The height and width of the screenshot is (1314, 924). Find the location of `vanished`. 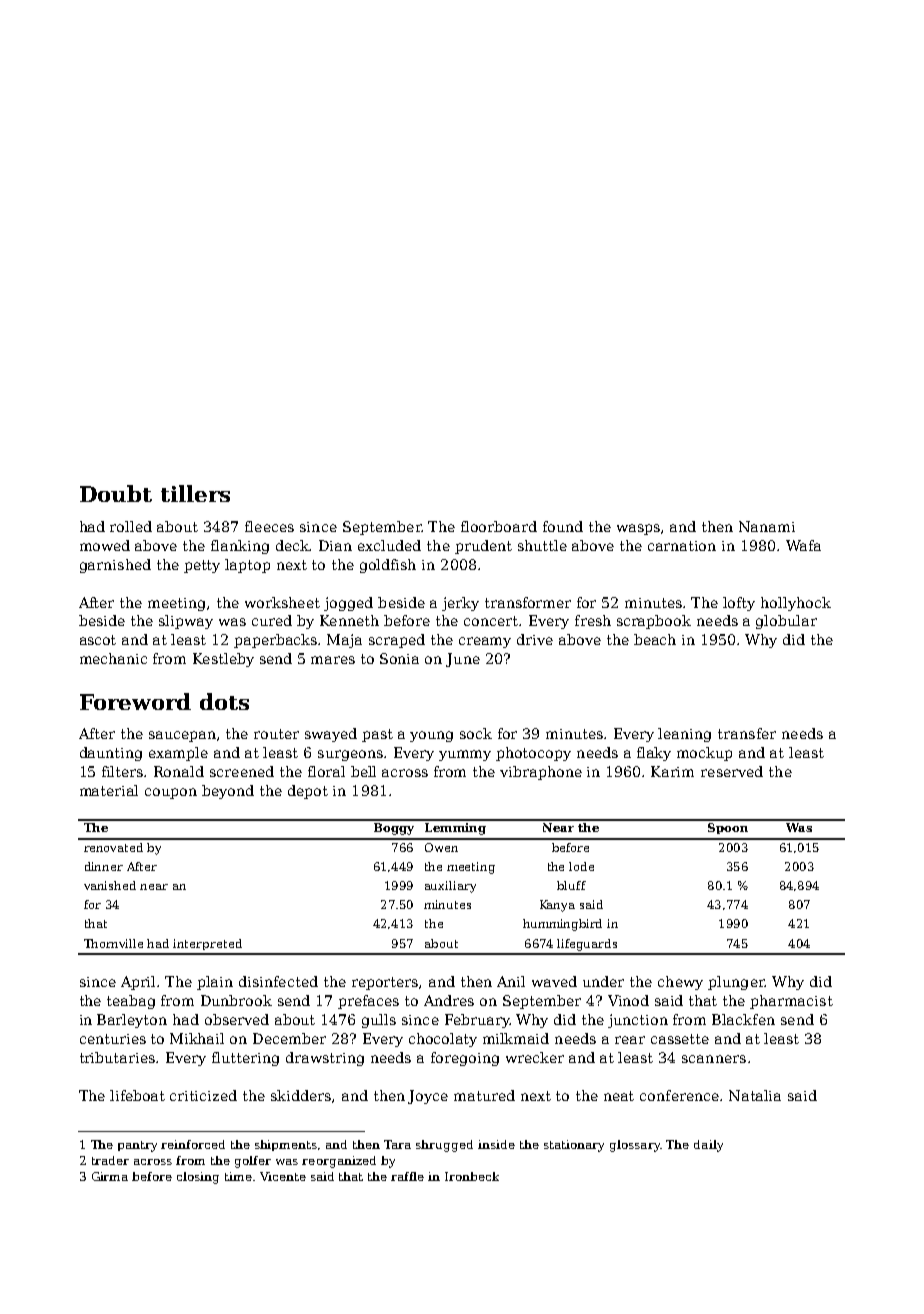

vanished is located at coordinates (110, 885).
